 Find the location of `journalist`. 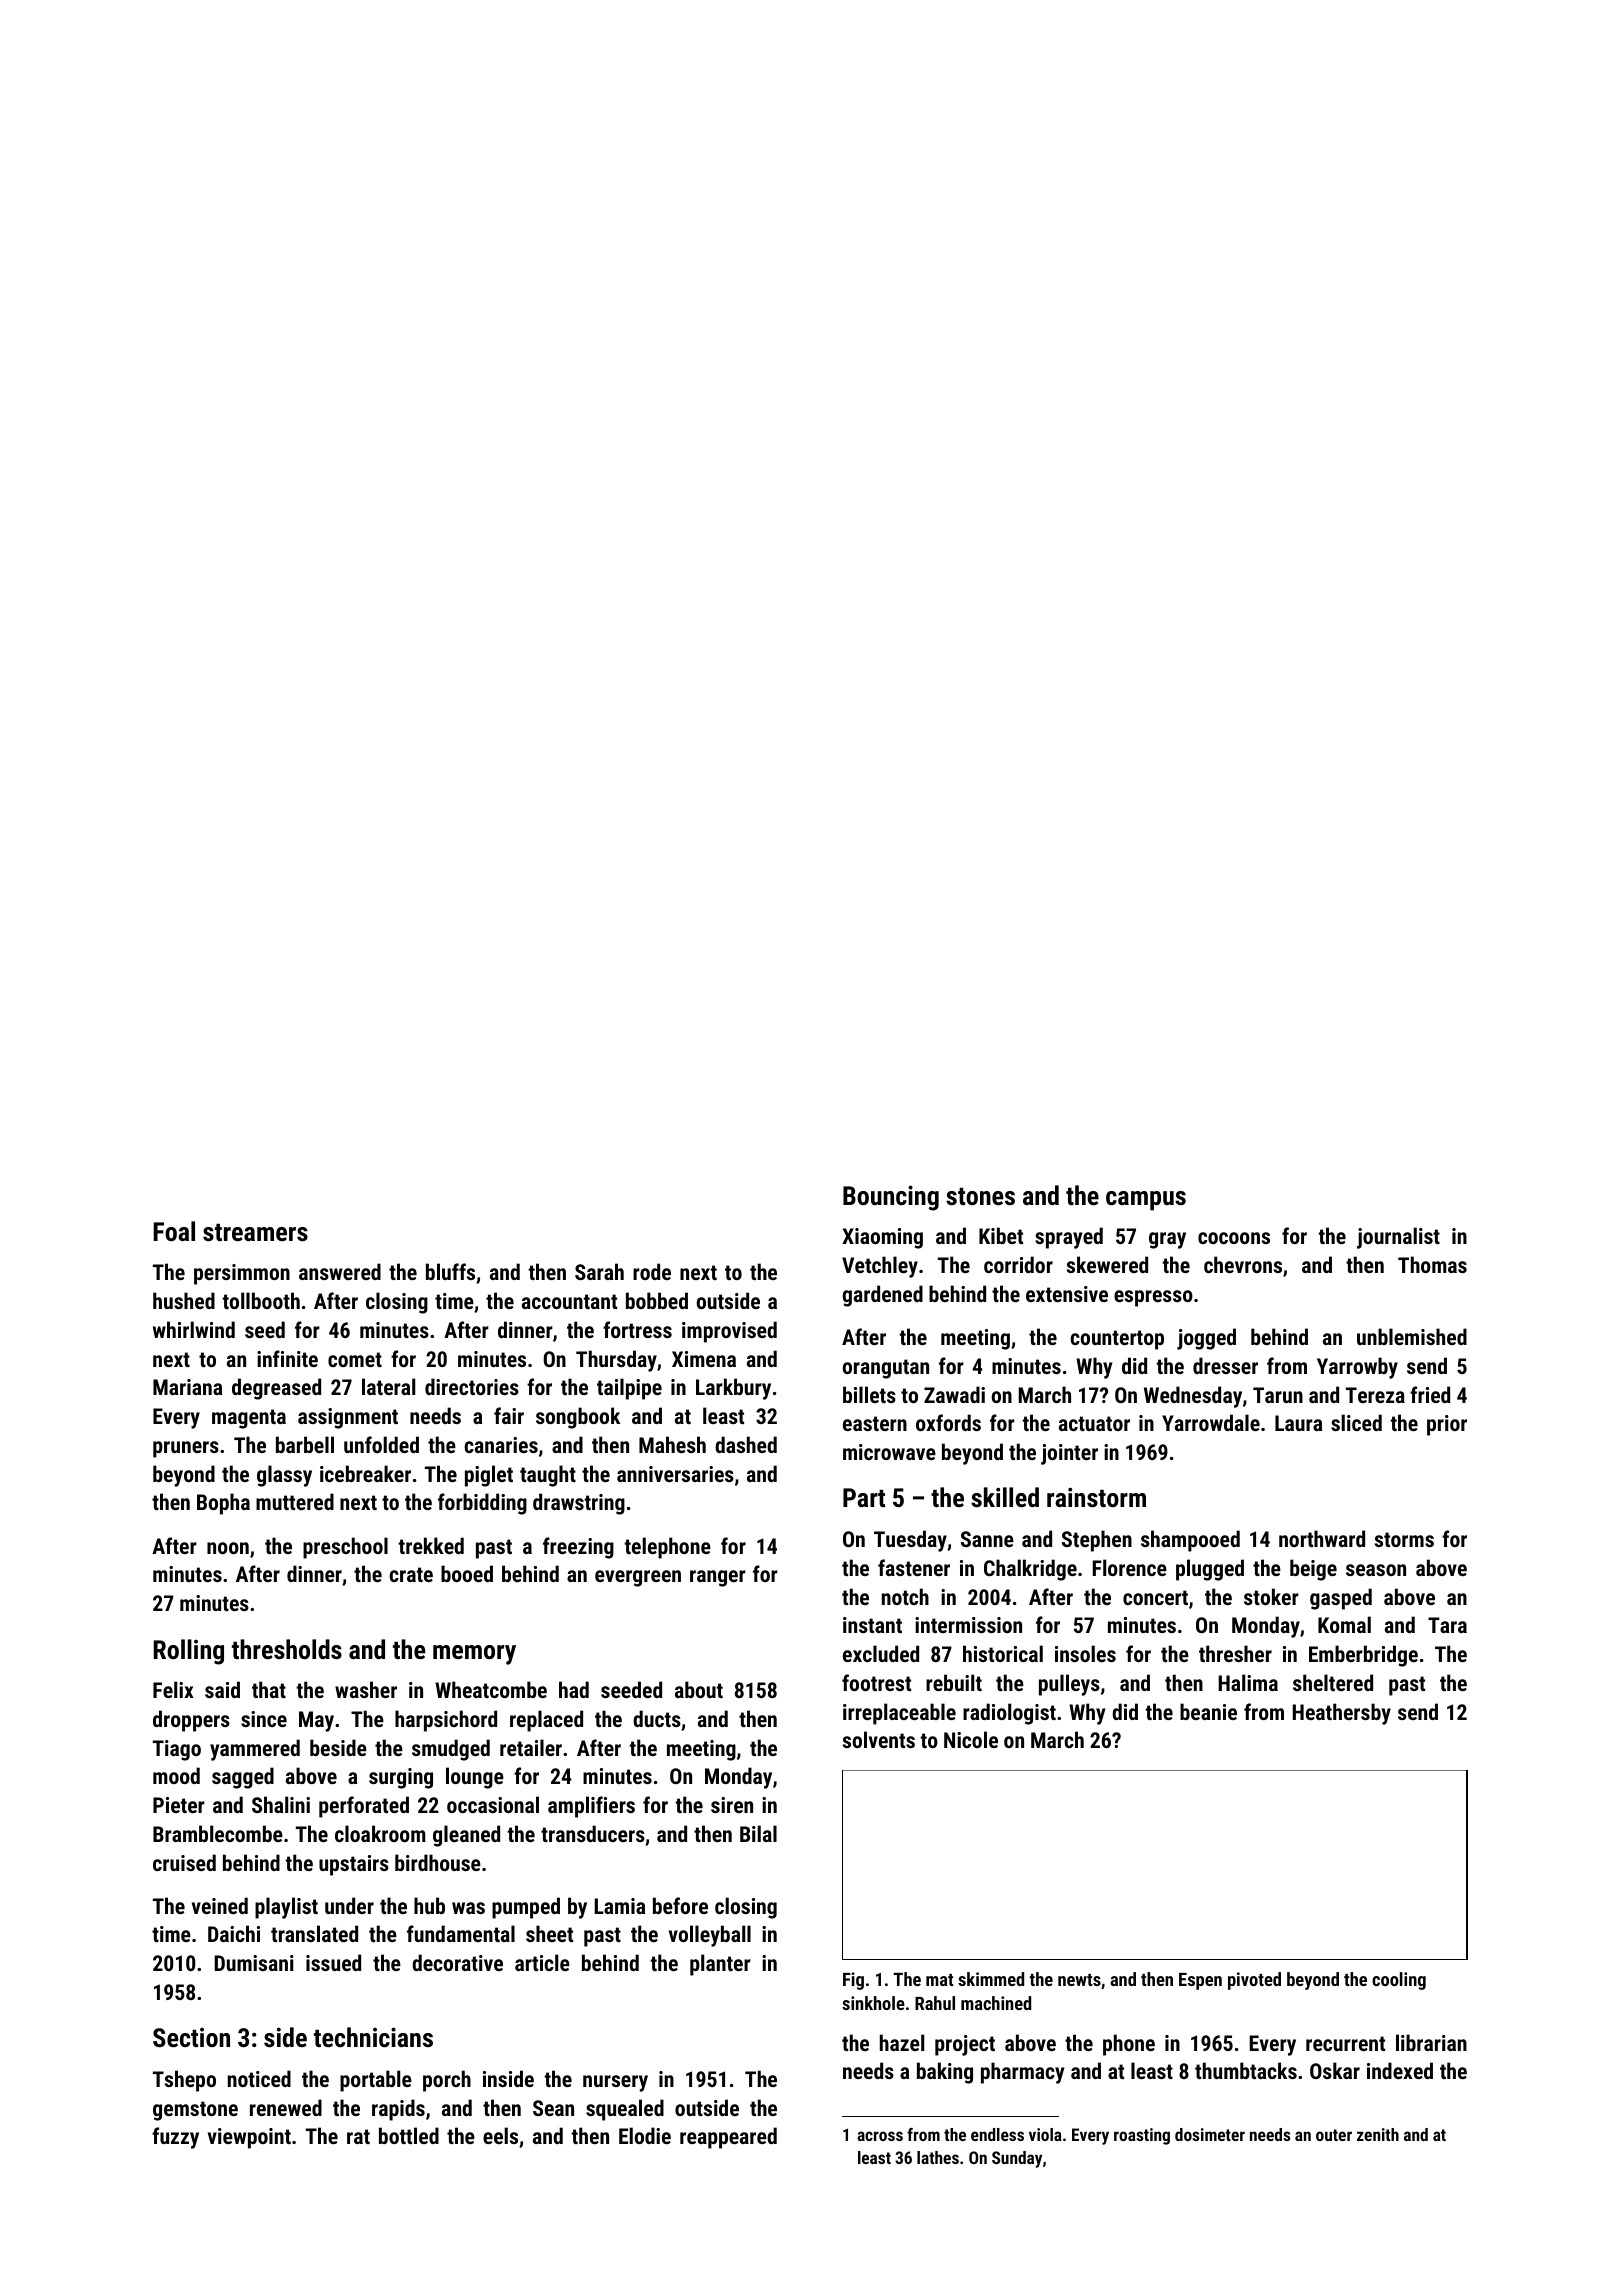

journalist is located at coordinates (1398, 1238).
